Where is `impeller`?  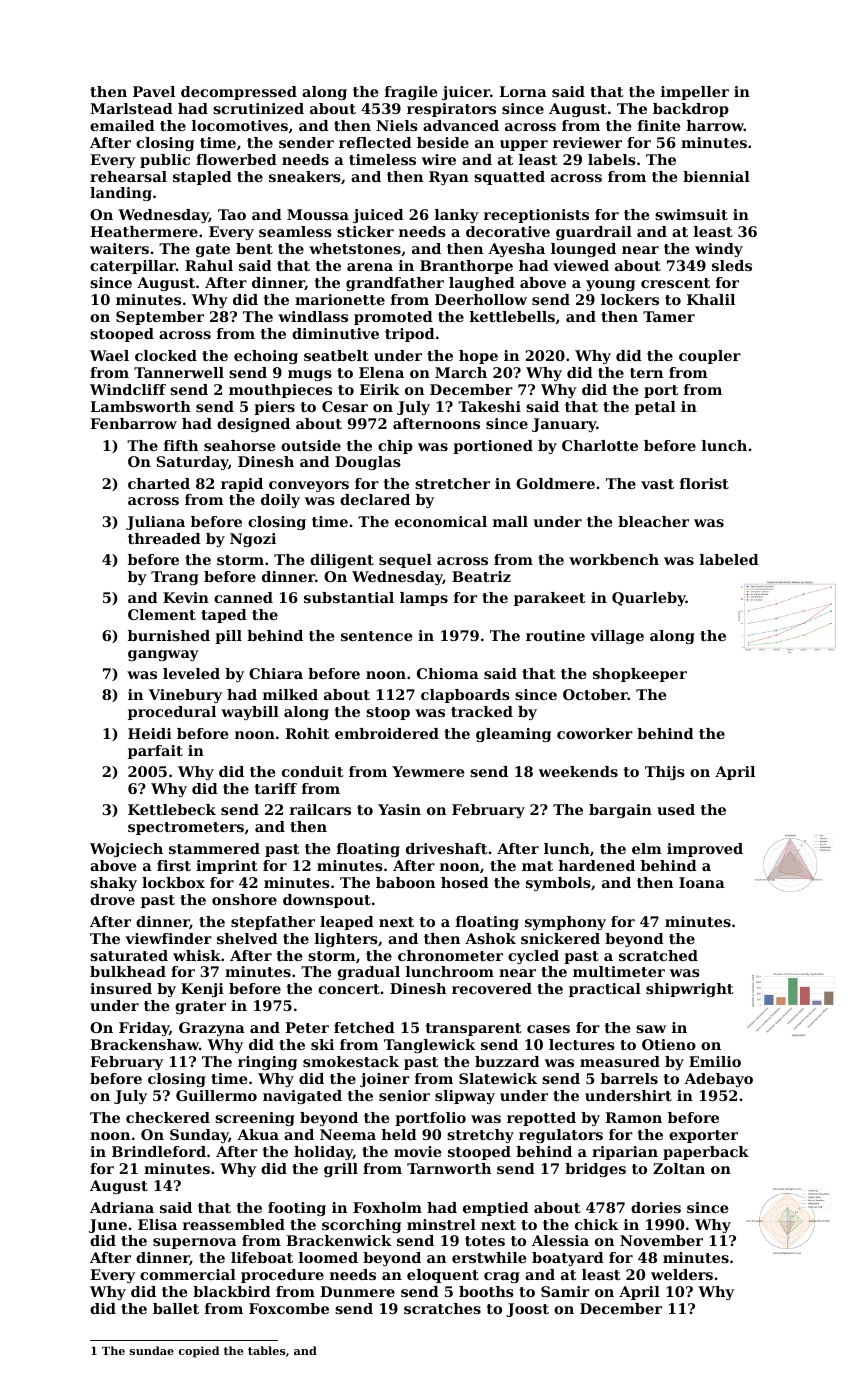 impeller is located at coordinates (695, 93).
